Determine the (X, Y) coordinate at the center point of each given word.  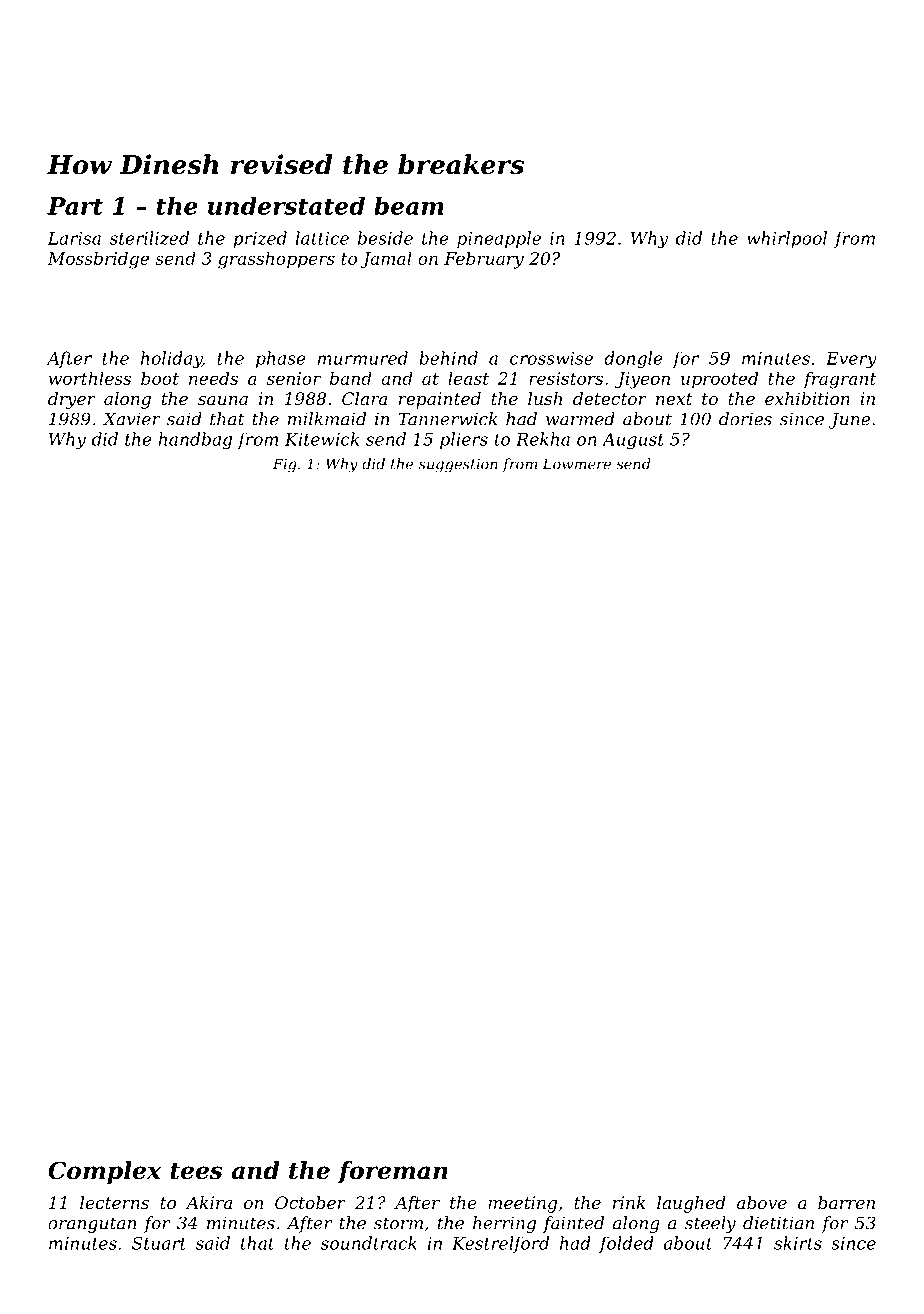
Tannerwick (447, 419)
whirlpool (787, 239)
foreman (393, 1172)
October (310, 1202)
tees (196, 1171)
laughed (691, 1204)
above (762, 1202)
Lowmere (577, 464)
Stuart (159, 1243)
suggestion (458, 465)
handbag (195, 440)
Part (75, 206)
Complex (104, 1172)
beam (409, 206)
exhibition (807, 398)
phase (281, 359)
